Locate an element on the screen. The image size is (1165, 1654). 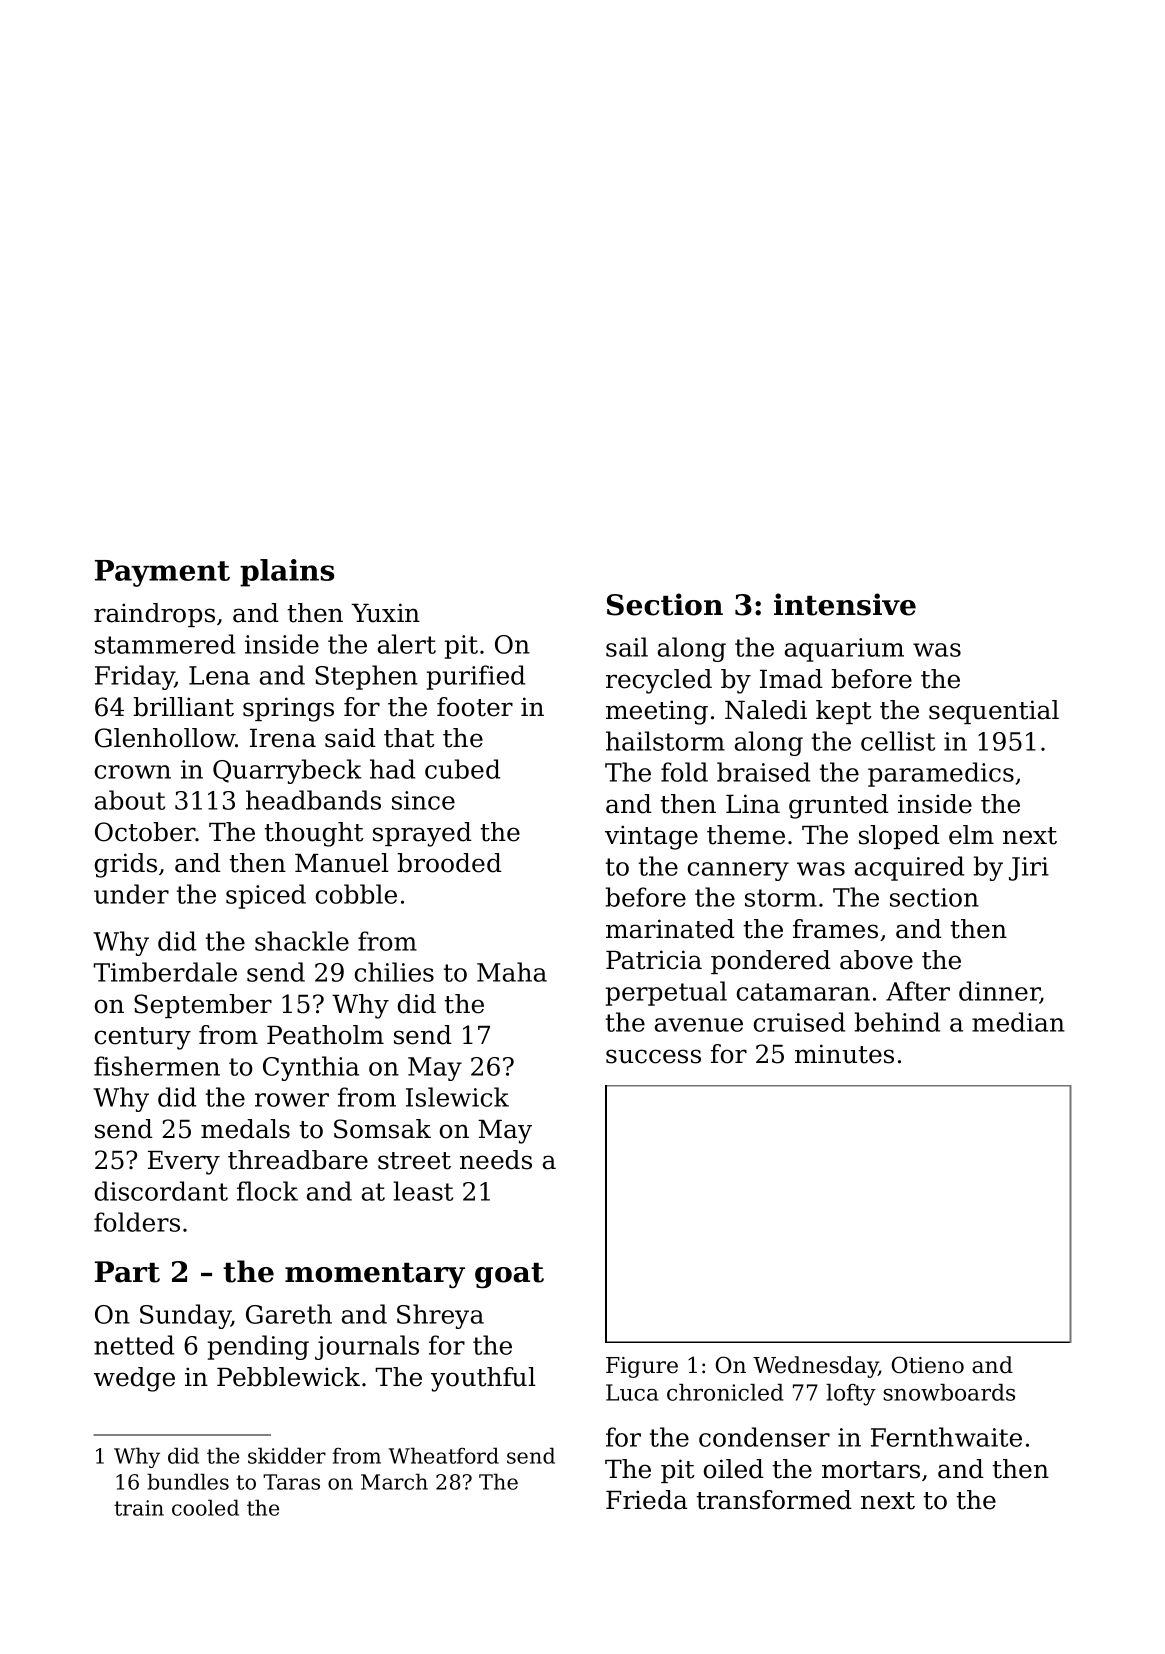
elm is located at coordinates (971, 835).
